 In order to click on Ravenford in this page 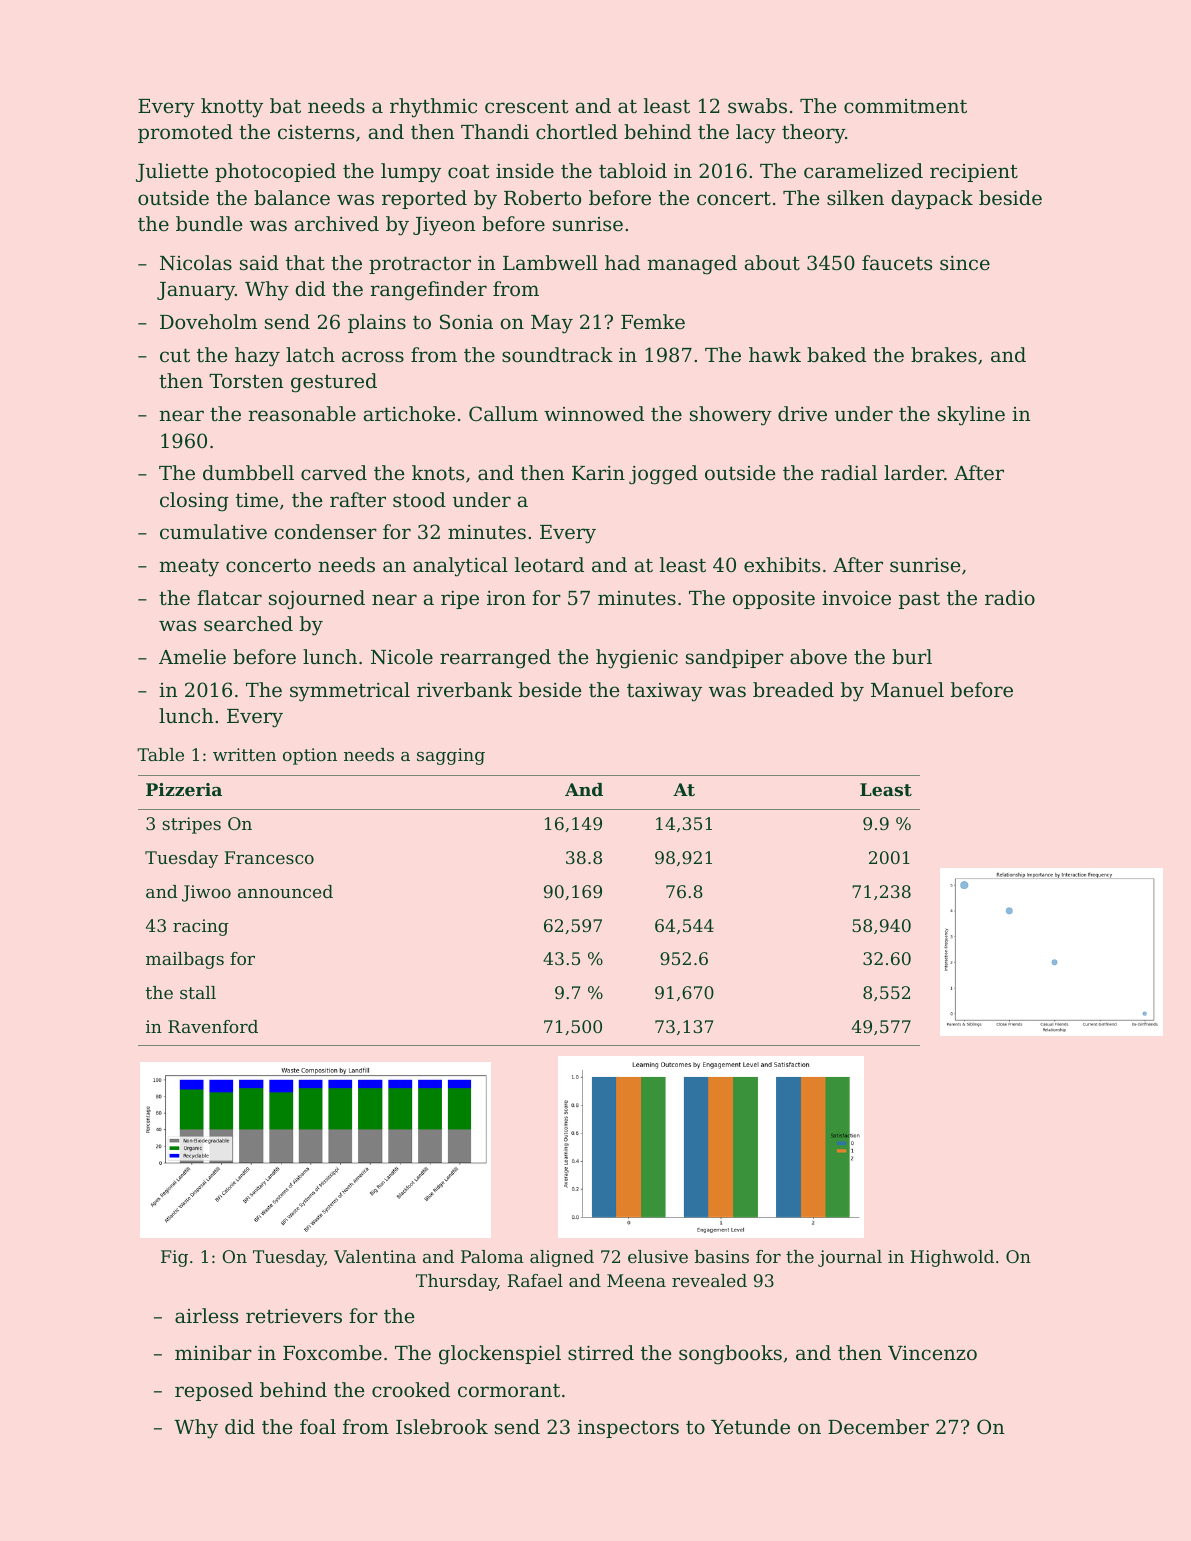, I will do `click(213, 1026)`.
